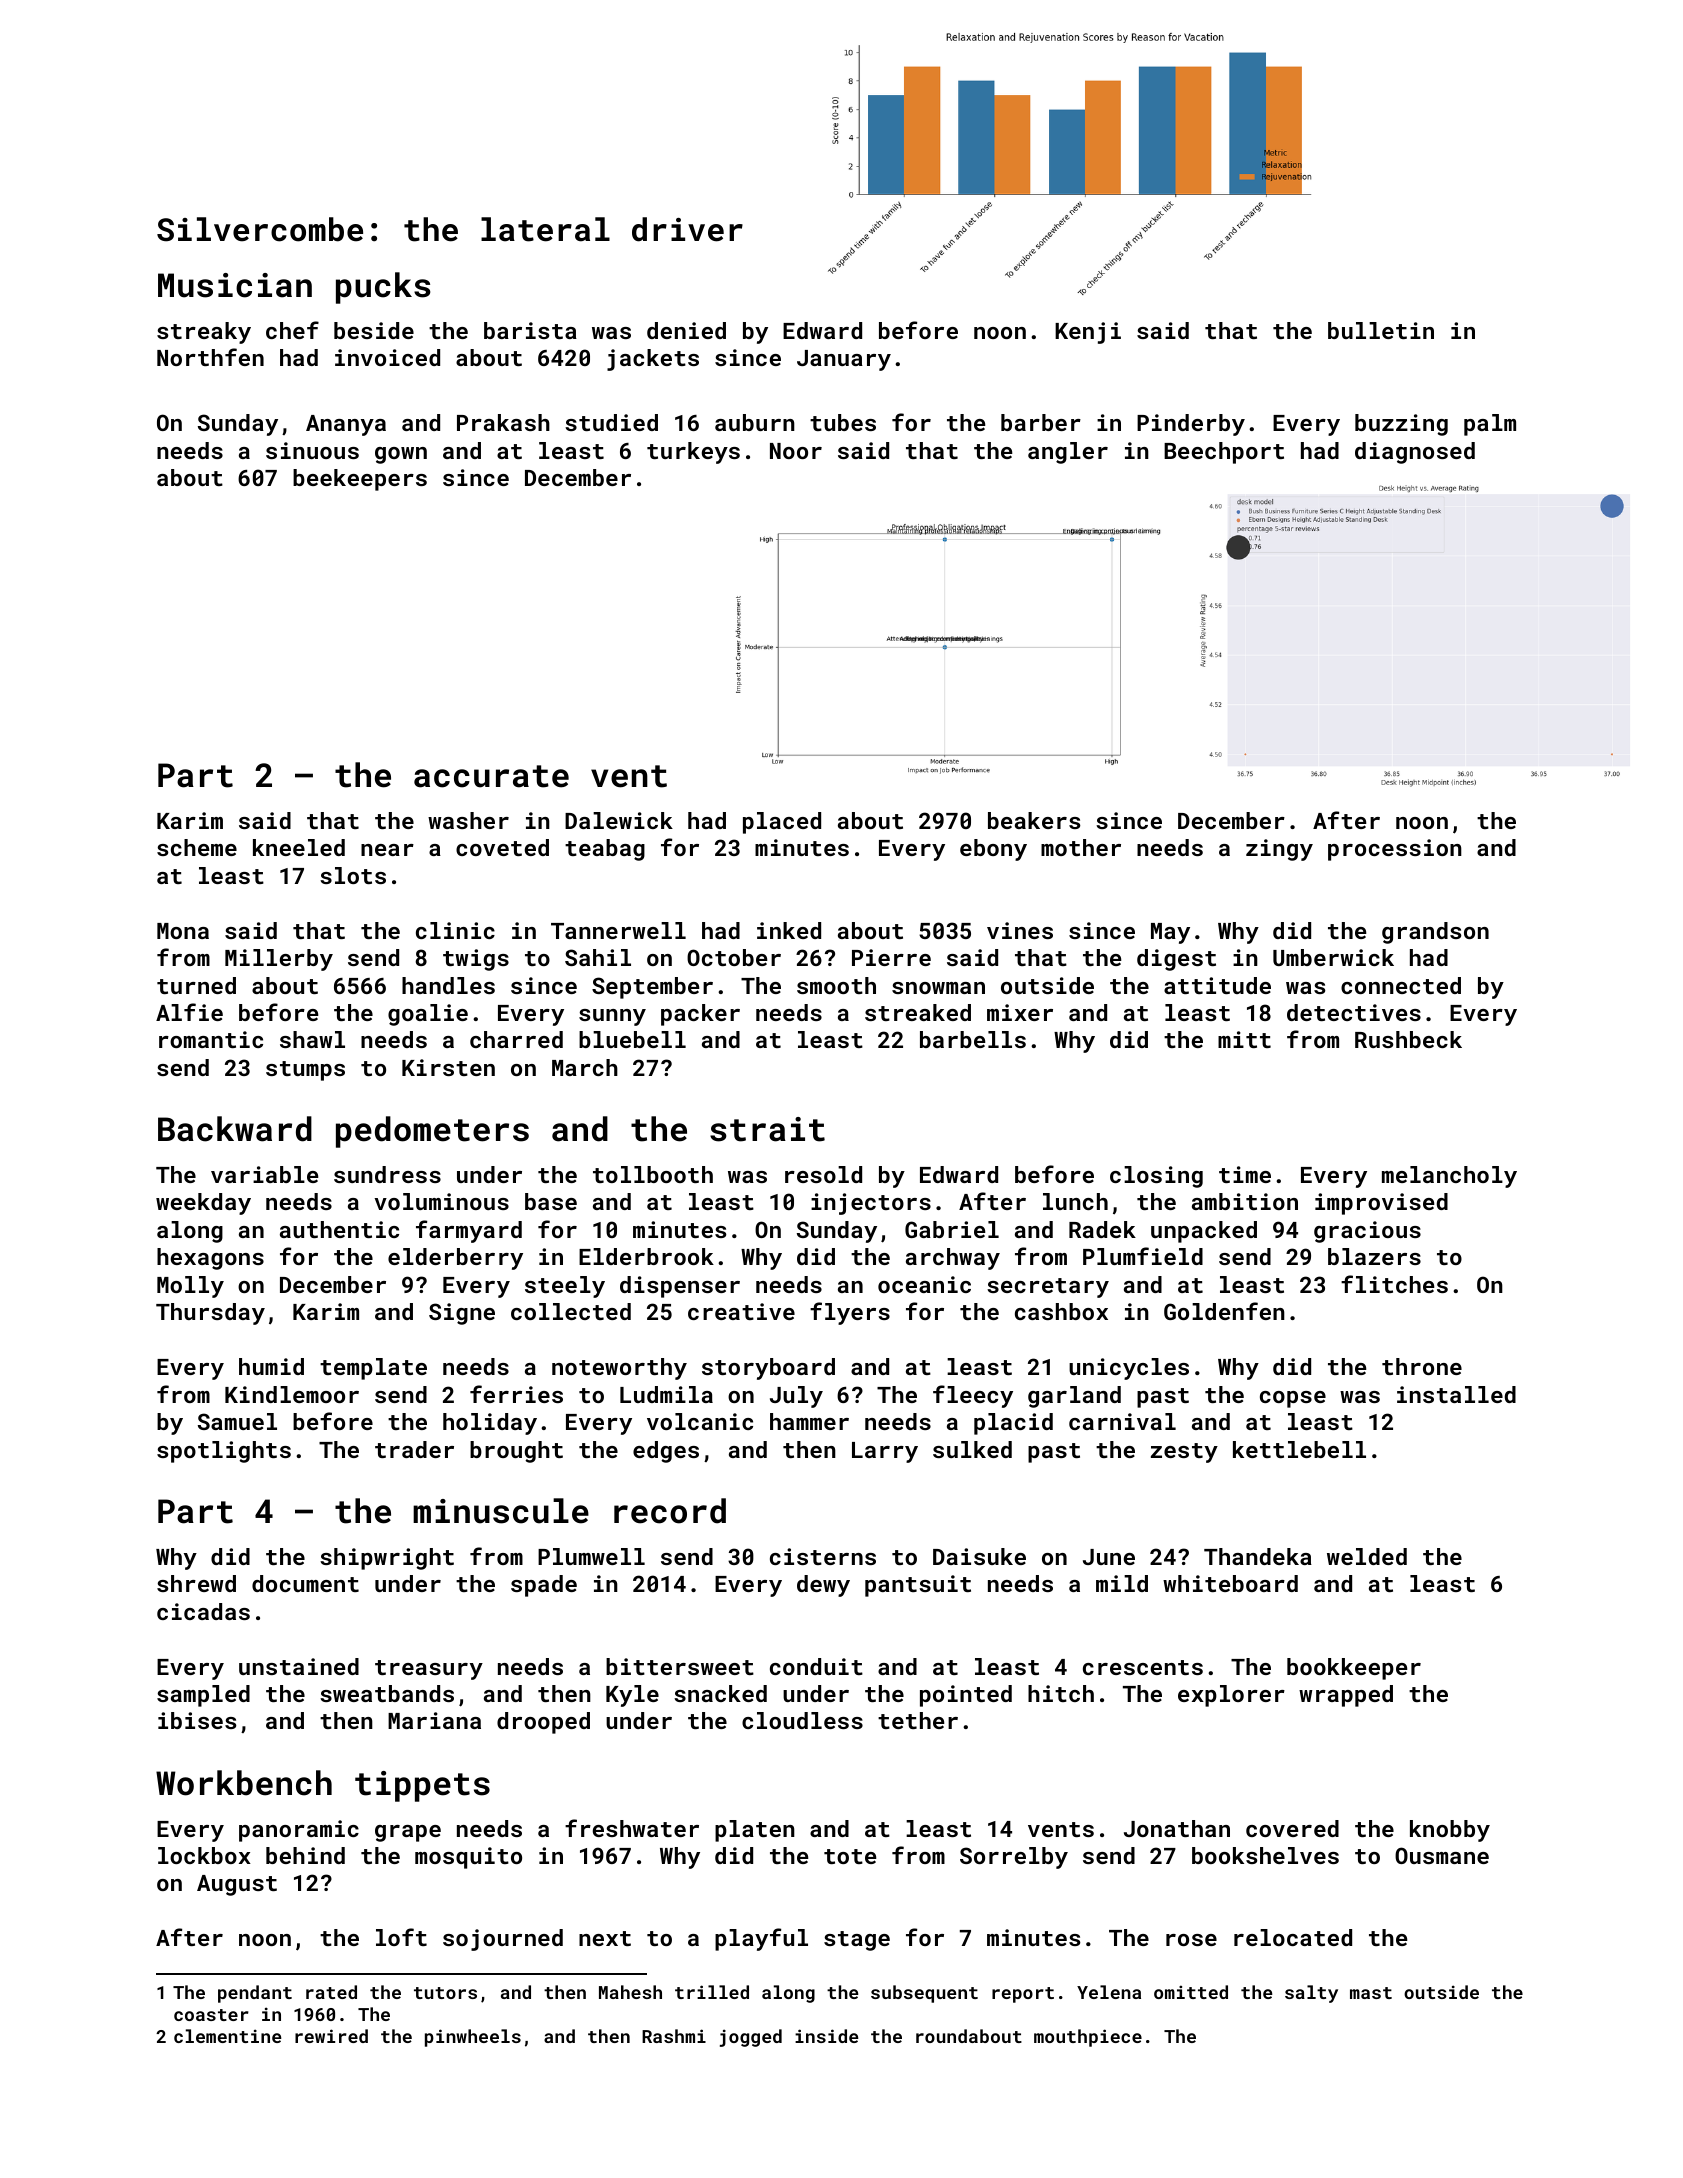 This image has width=1683, height=2178. What do you see at coordinates (1381, 330) in the image?
I see `bulletin` at bounding box center [1381, 330].
